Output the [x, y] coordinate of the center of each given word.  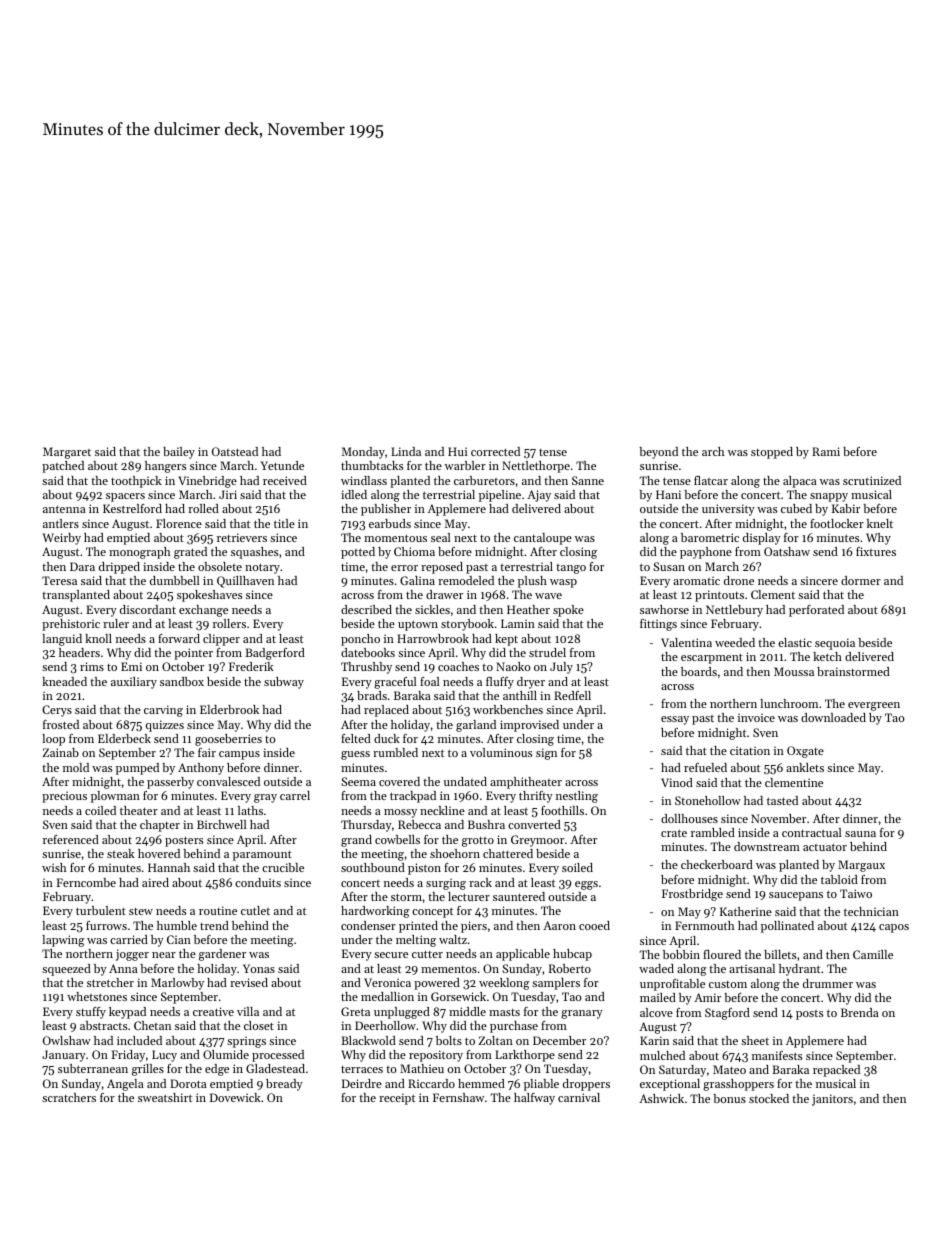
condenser [368, 925]
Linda [406, 451]
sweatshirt [165, 1097]
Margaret [67, 453]
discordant [148, 609]
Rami [826, 451]
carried [129, 939]
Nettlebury [734, 611]
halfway [534, 1099]
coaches [458, 666]
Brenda [860, 1012]
